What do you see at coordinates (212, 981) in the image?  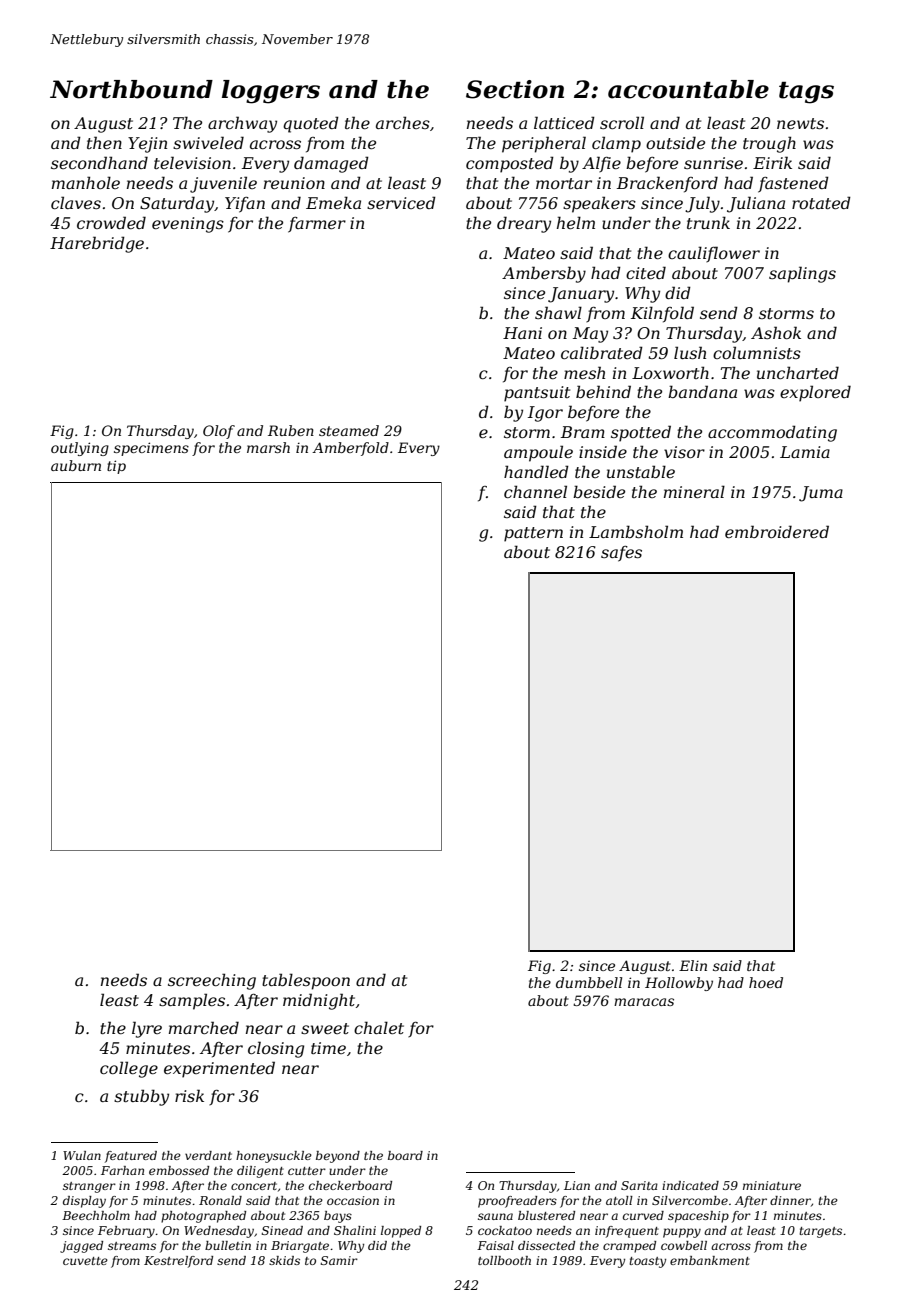 I see `screeching` at bounding box center [212, 981].
